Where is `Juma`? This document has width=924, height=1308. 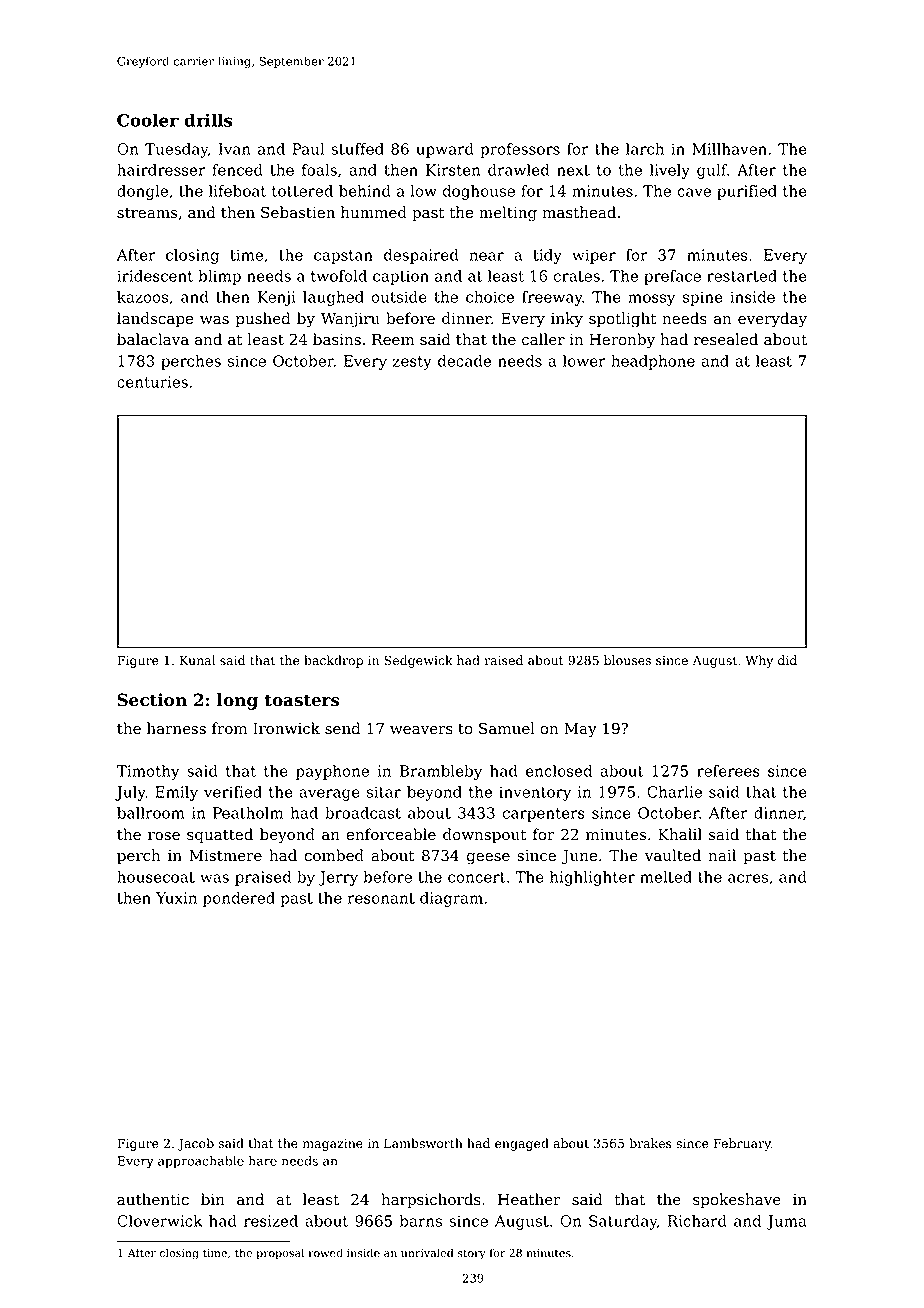 Juma is located at coordinates (786, 1222).
